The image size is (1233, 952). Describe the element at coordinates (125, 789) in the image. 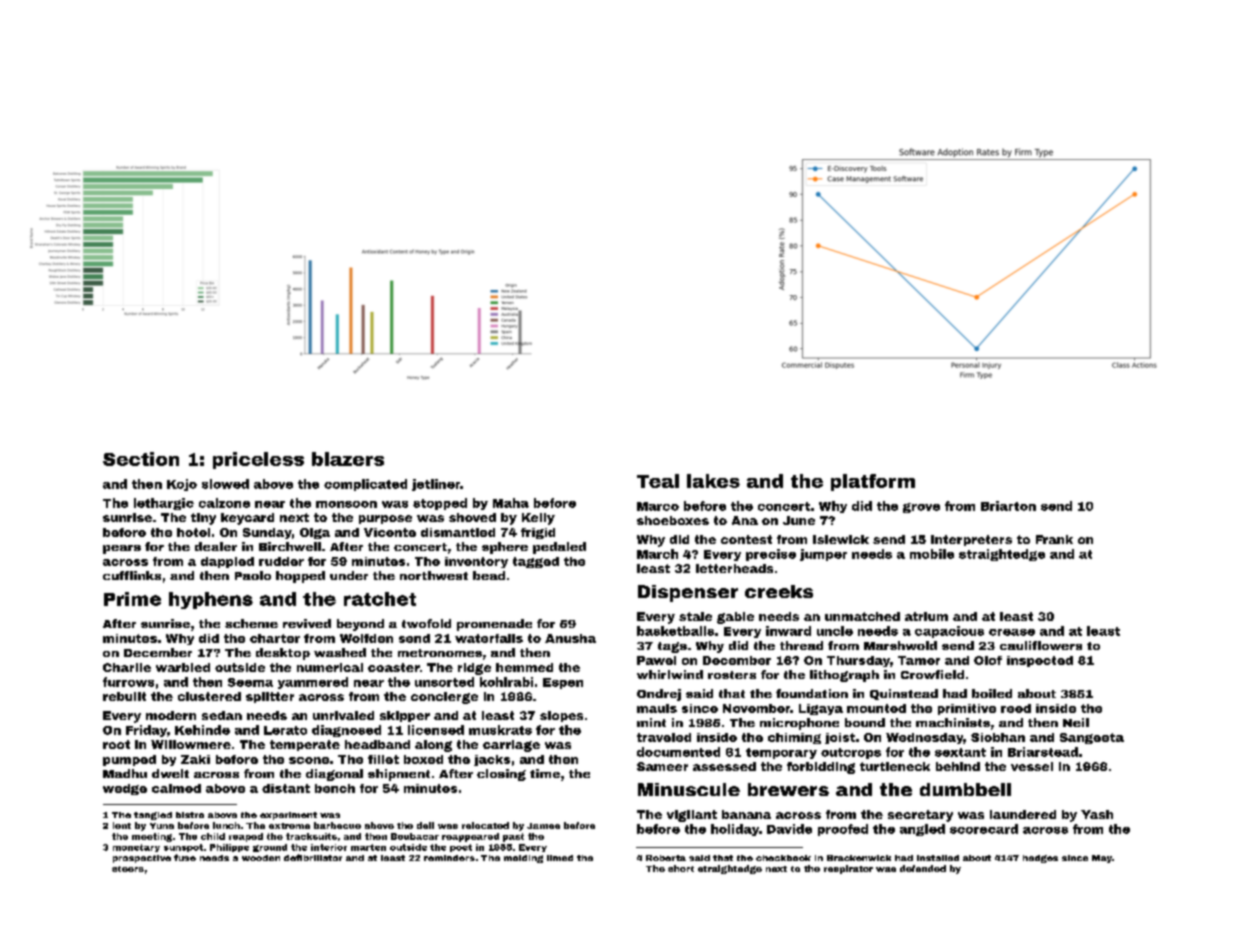

I see `wedge` at that location.
